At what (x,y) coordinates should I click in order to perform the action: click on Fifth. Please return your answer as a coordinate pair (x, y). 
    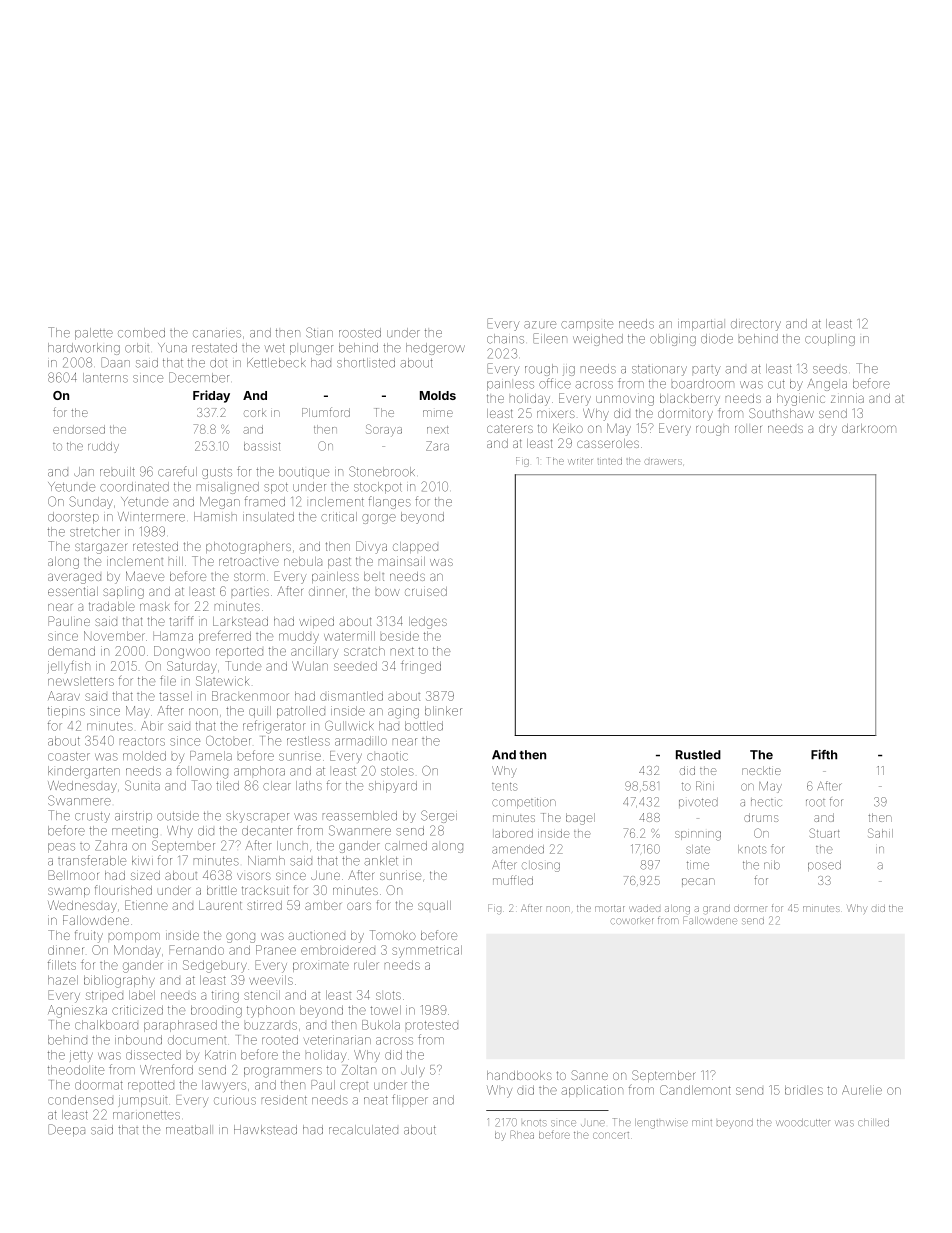
    Looking at the image, I should click on (824, 755).
